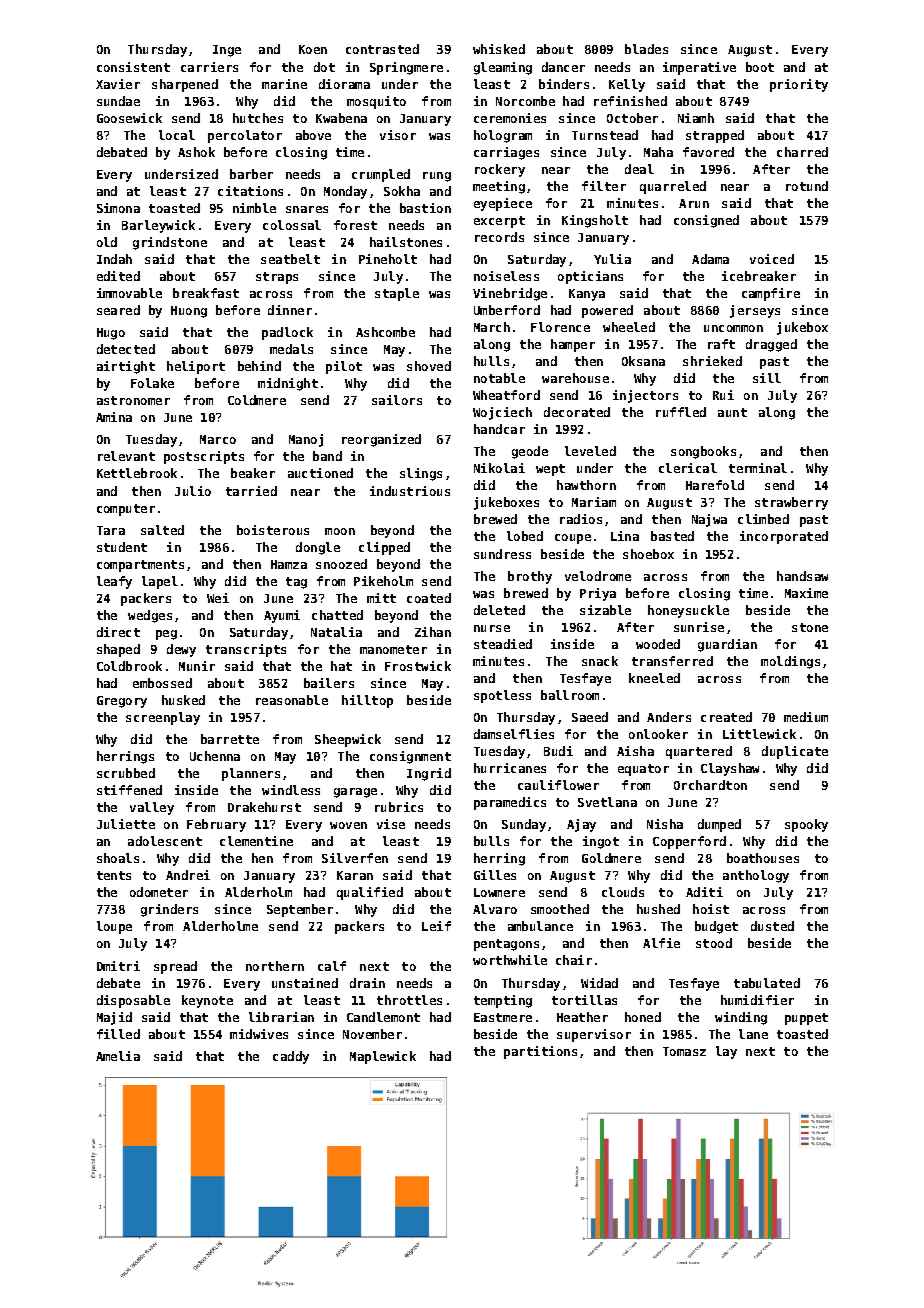  Describe the element at coordinates (376, 102) in the screenshot. I see `mosquito` at that location.
